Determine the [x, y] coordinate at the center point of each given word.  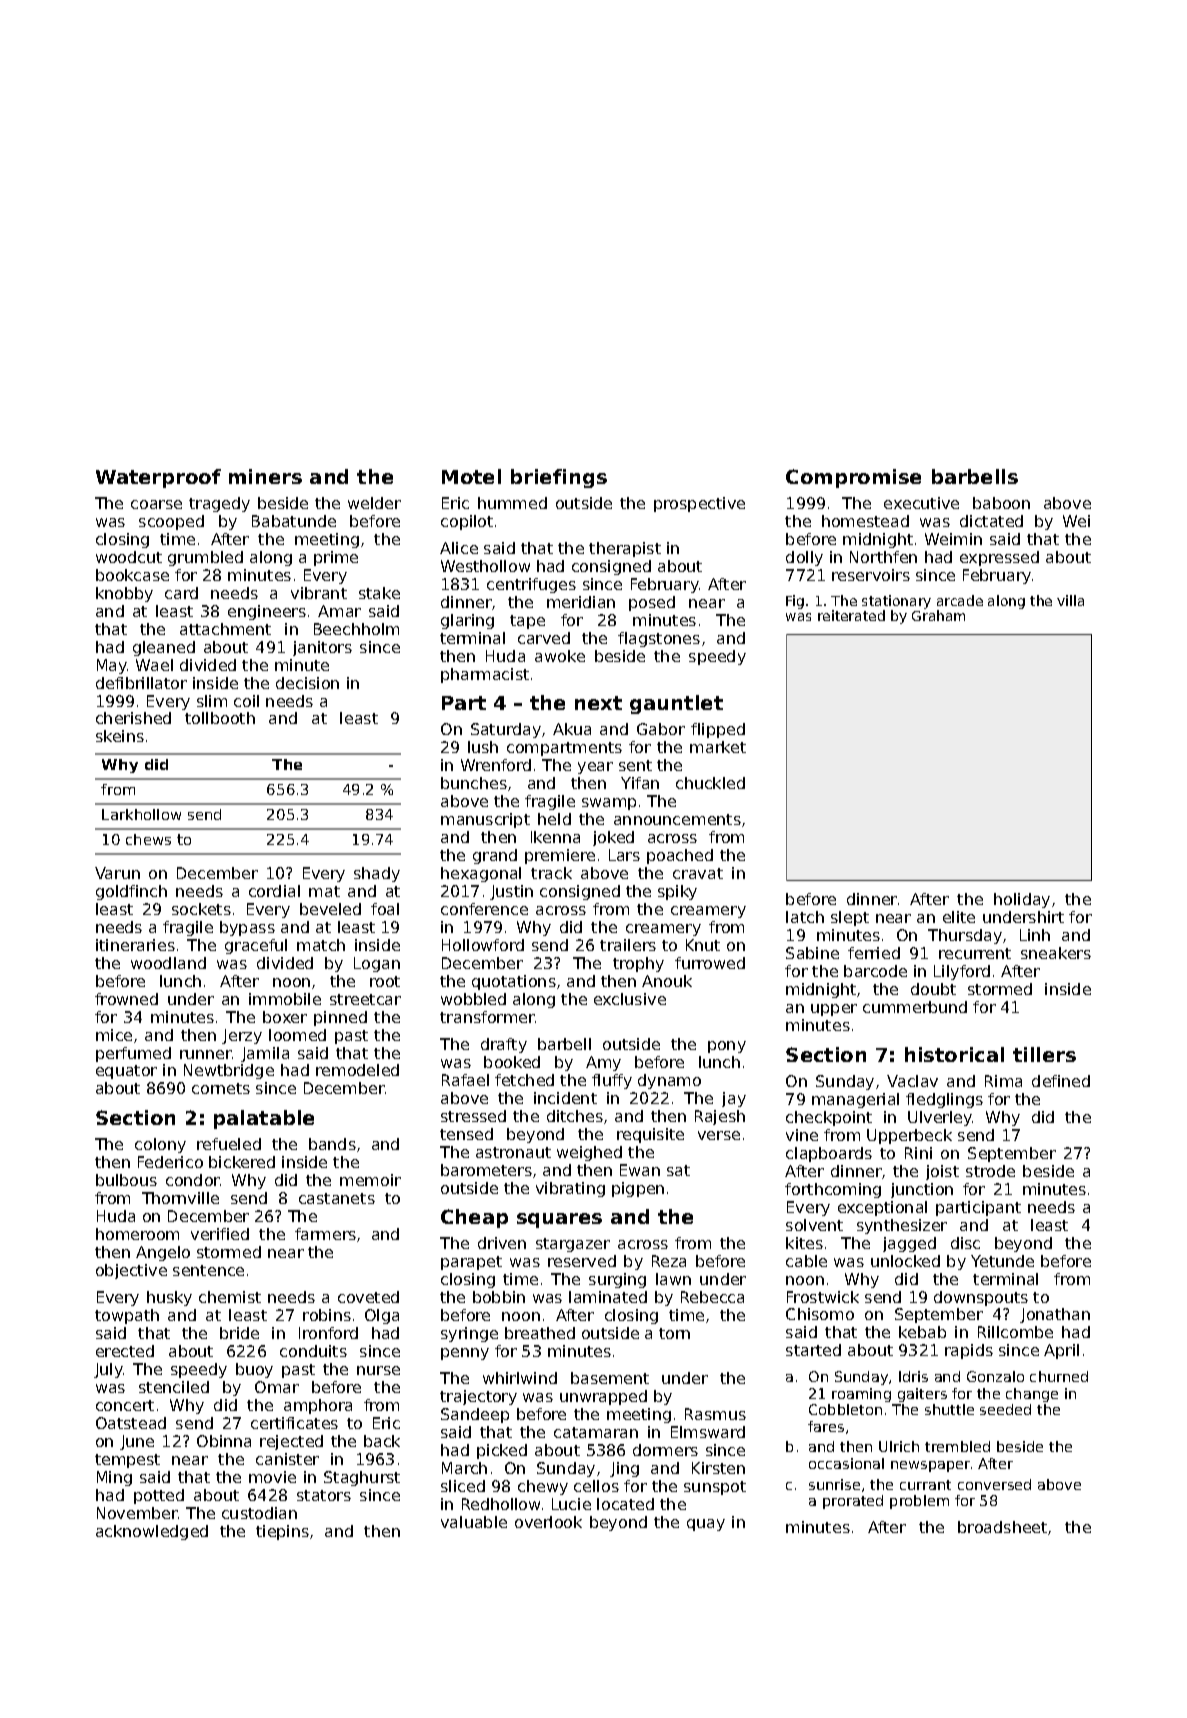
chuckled [710, 783]
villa [1070, 600]
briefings [559, 478]
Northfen [883, 557]
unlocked [905, 1261]
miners [265, 476]
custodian [259, 1513]
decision [307, 683]
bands [332, 1144]
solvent [814, 1225]
